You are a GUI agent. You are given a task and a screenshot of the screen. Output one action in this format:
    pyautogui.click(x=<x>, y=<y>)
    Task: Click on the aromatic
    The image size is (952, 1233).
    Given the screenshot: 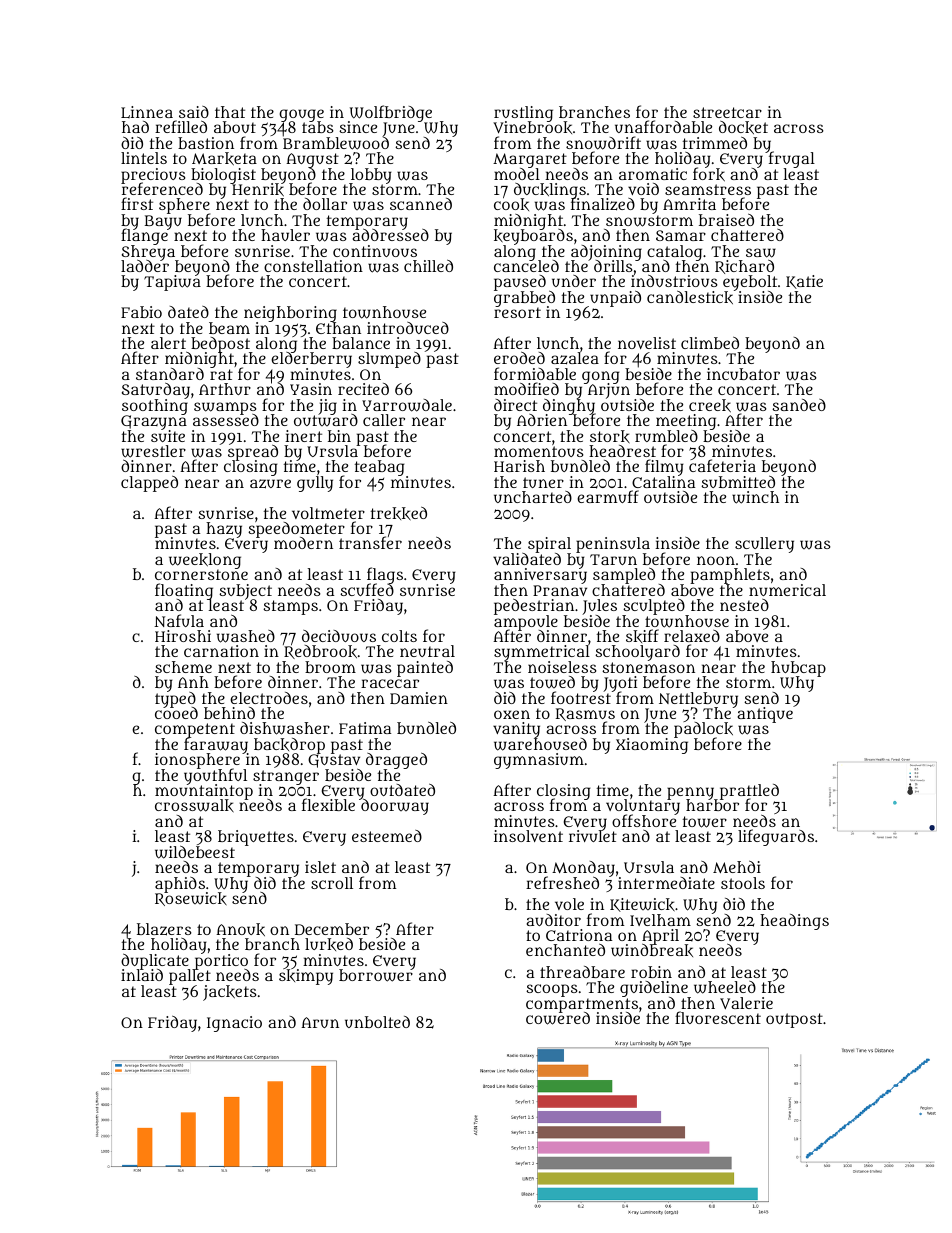 What is the action you would take?
    pyautogui.click(x=653, y=174)
